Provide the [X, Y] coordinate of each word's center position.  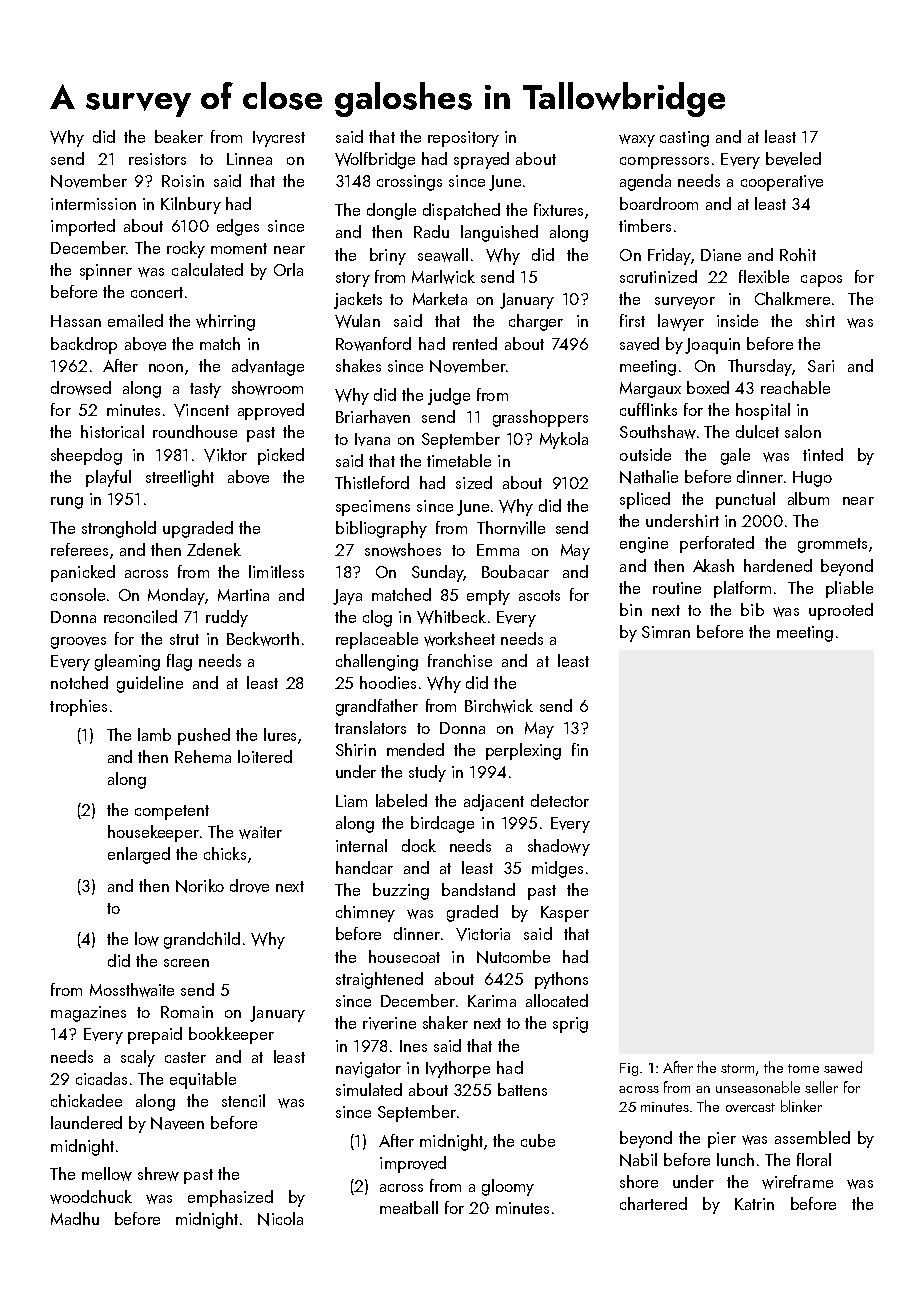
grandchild [202, 940]
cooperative [782, 183]
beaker [179, 136]
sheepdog [86, 456]
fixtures [558, 209]
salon [803, 431]
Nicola [280, 1219]
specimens [373, 508]
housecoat [404, 956]
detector [560, 800]
